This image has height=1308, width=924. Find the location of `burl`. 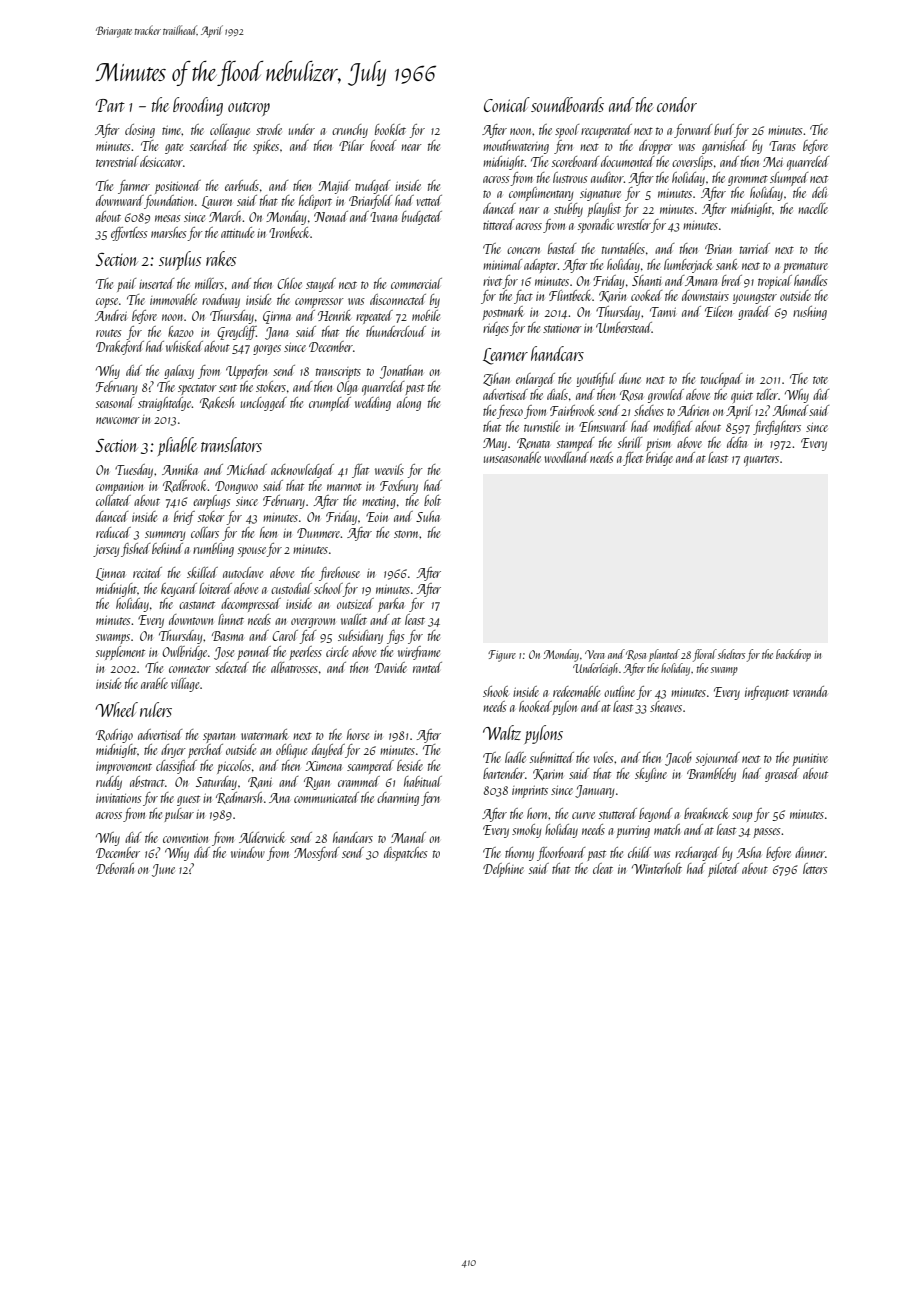

burl is located at coordinates (724, 129).
